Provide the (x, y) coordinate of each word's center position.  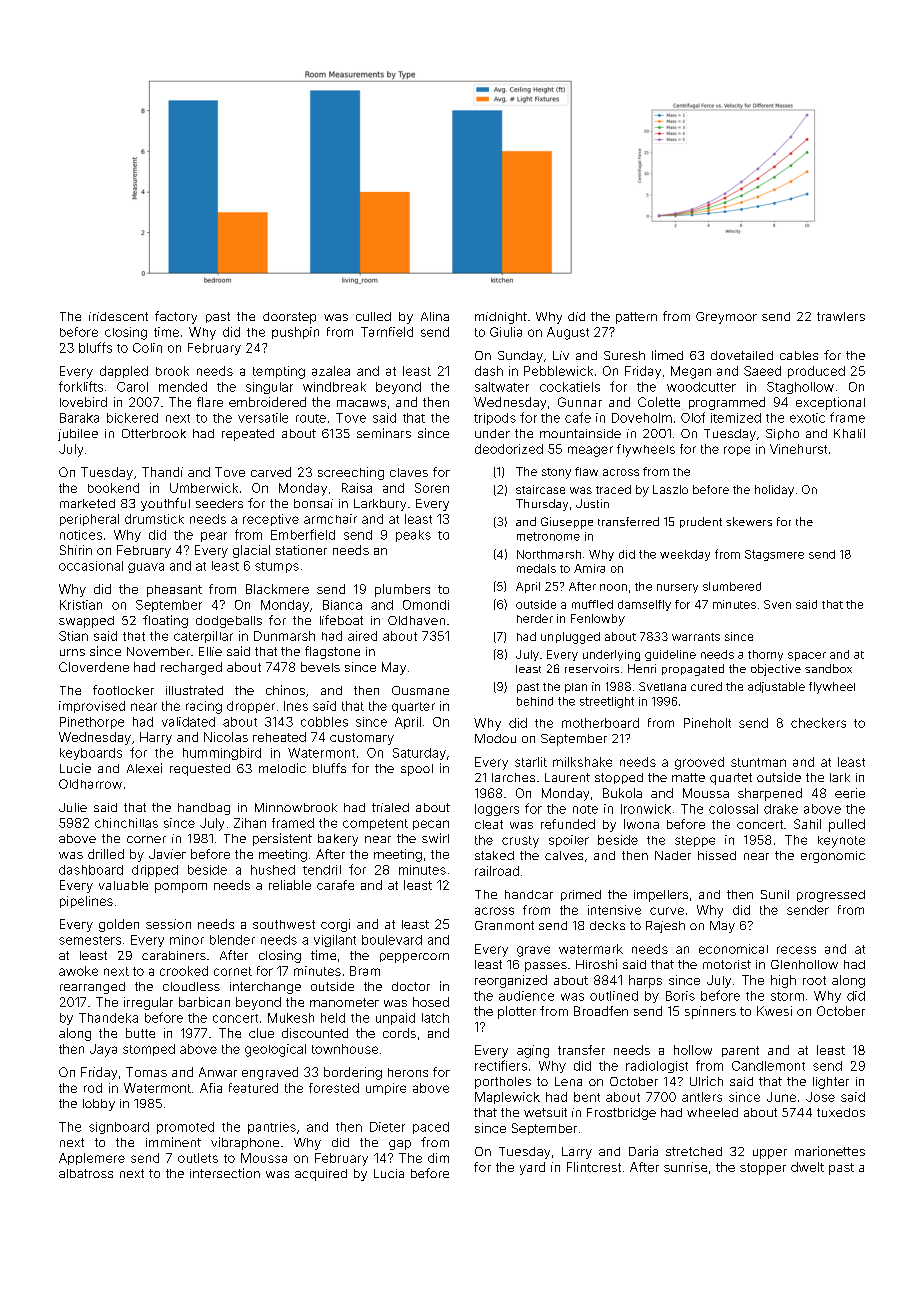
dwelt (807, 1167)
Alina (435, 316)
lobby (99, 1105)
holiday (774, 491)
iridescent (118, 316)
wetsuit (545, 1112)
